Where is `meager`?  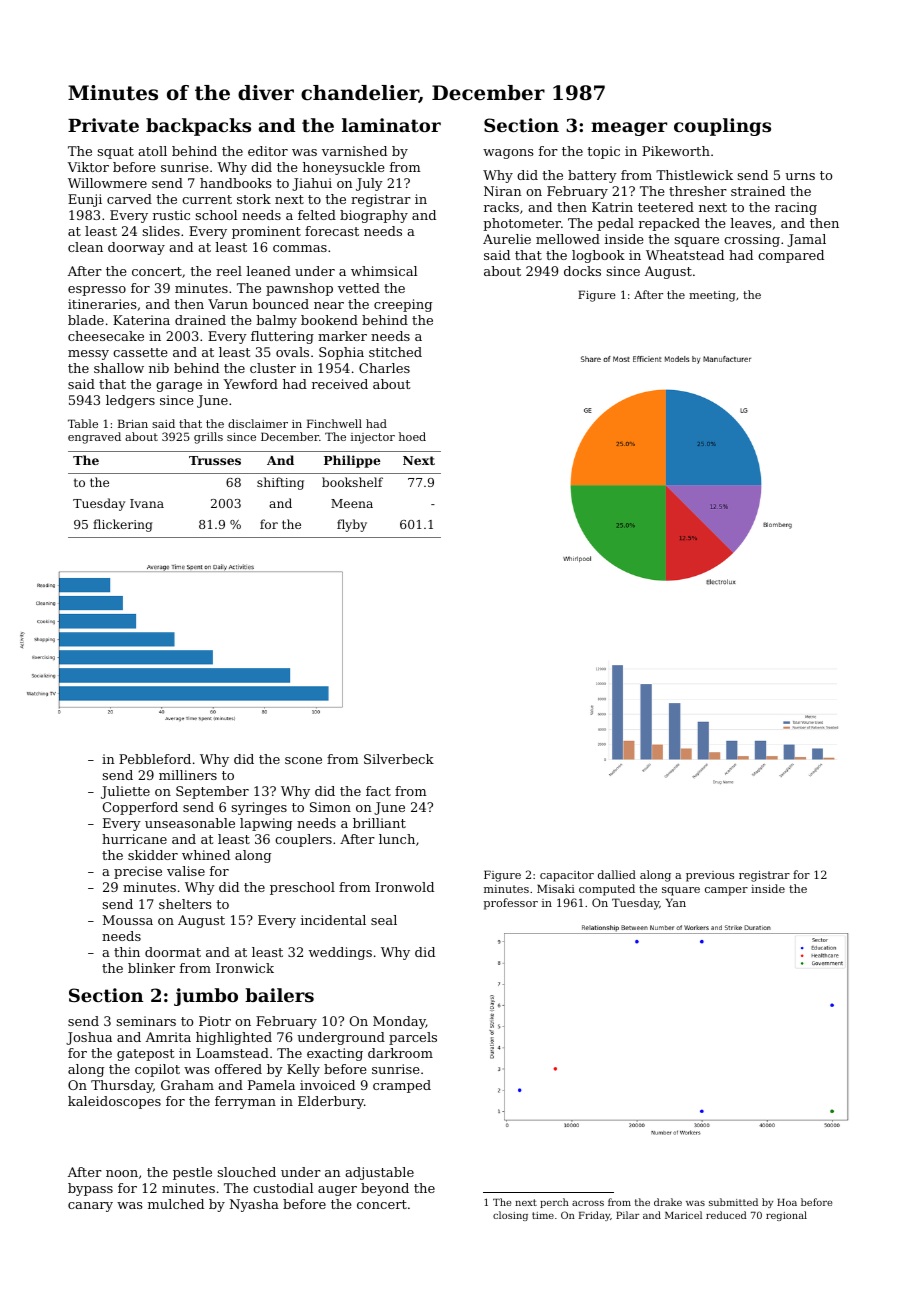 meager is located at coordinates (629, 129).
